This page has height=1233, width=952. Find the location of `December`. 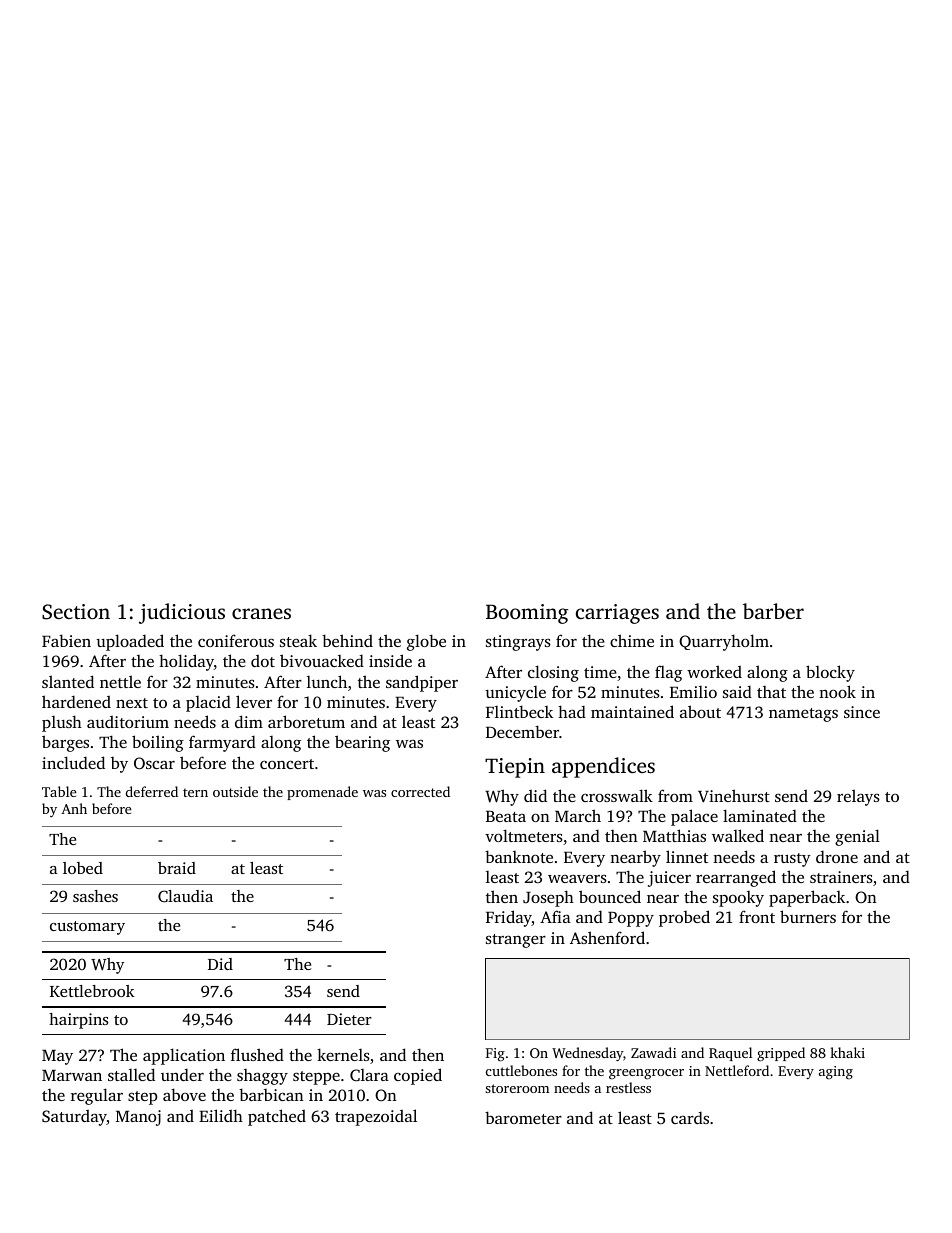

December is located at coordinates (522, 731).
